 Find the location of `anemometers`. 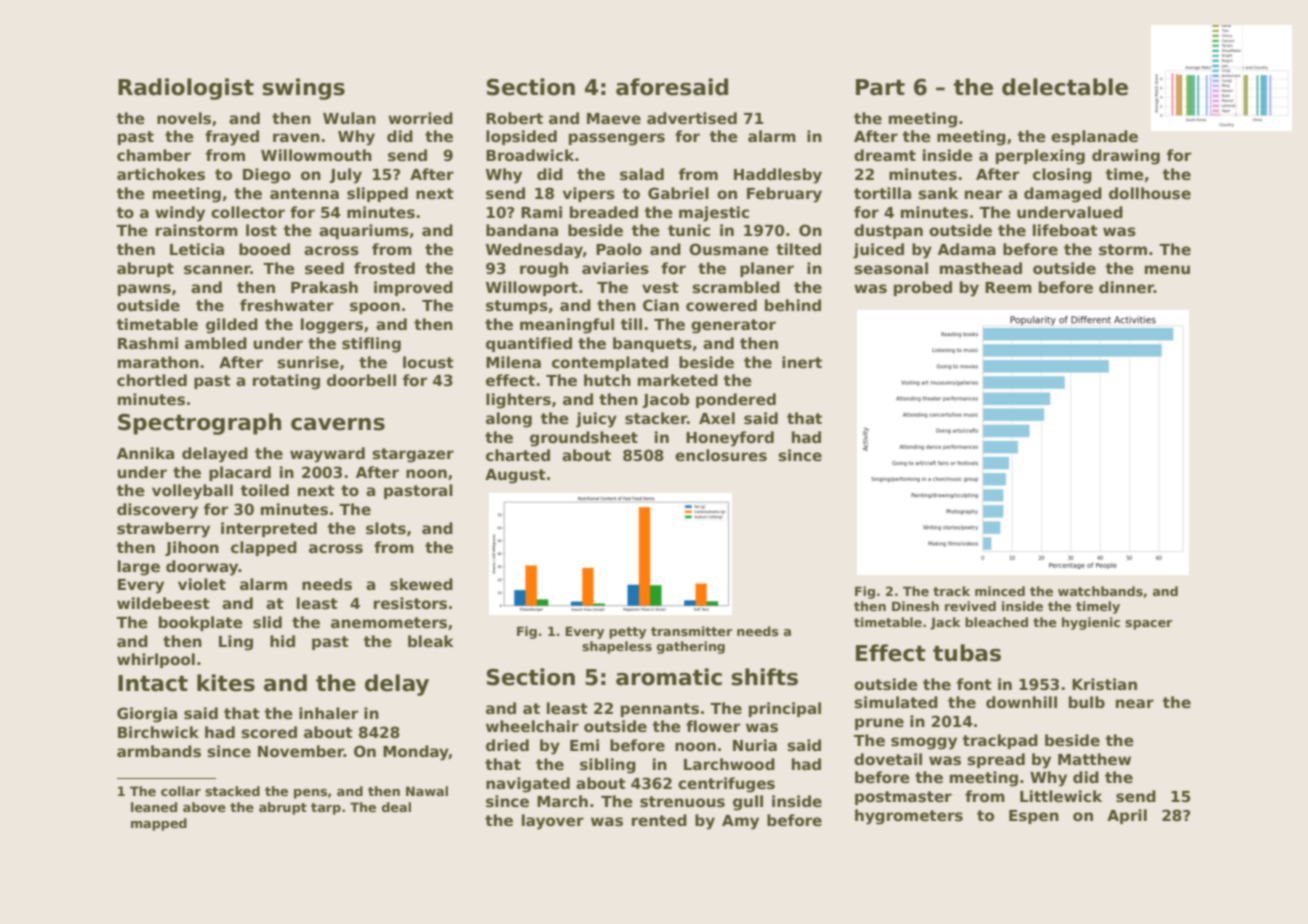

anemometers is located at coordinates (389, 623).
